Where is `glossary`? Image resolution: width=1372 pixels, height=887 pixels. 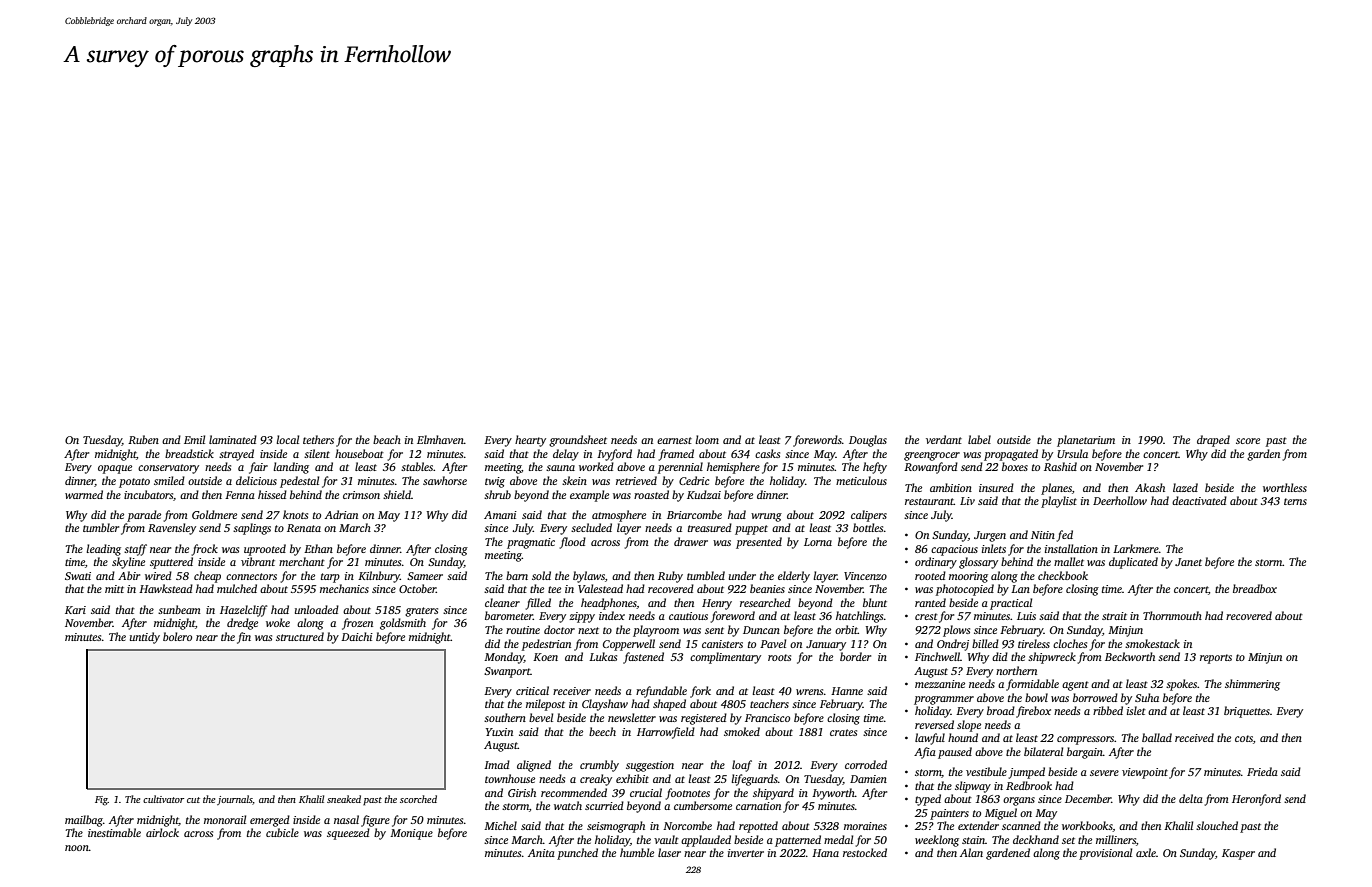
glossary is located at coordinates (978, 563).
